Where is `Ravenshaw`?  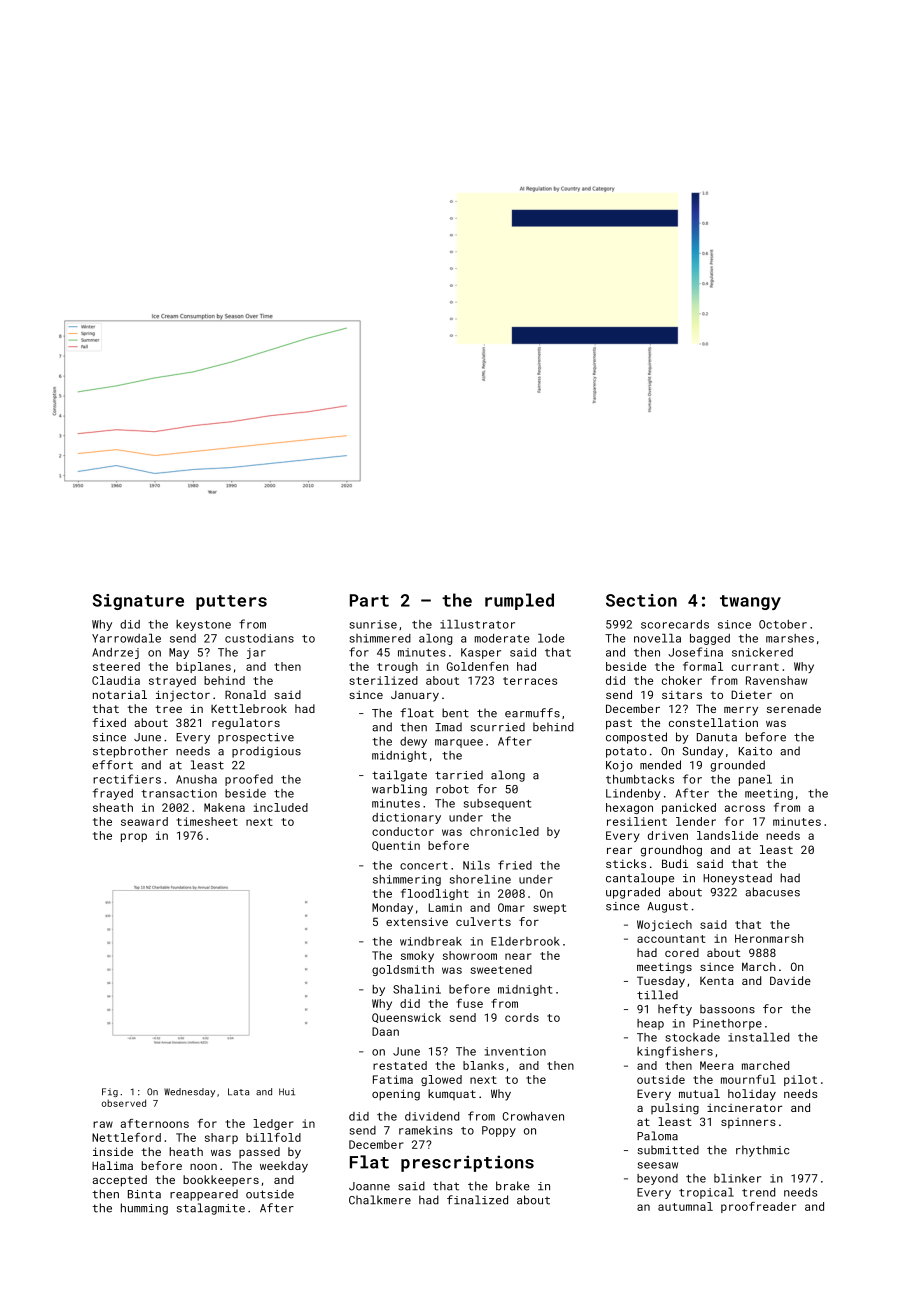
Ravenshaw is located at coordinates (777, 680).
